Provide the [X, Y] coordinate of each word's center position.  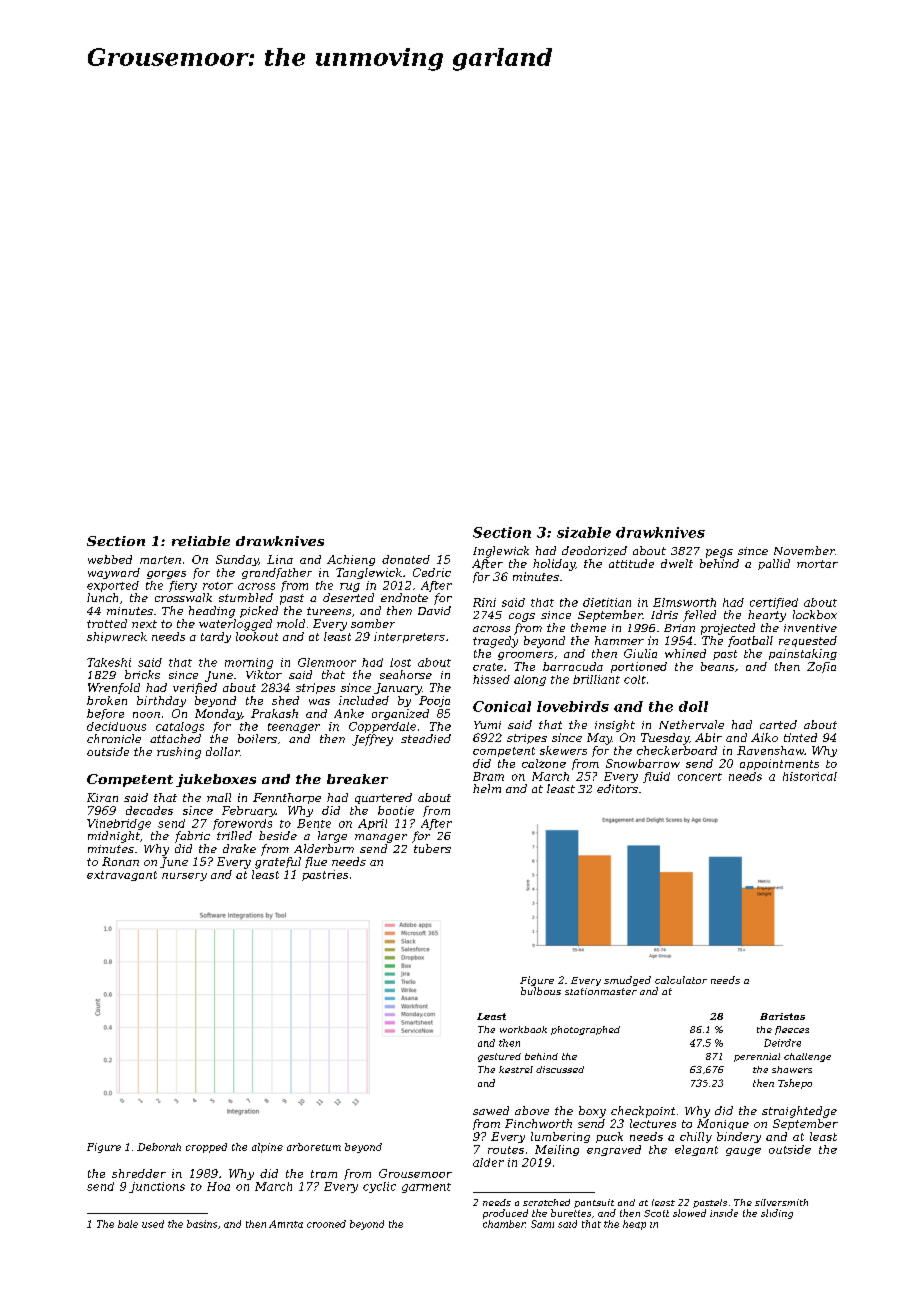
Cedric [432, 572]
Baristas [782, 1016]
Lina [280, 559]
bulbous [541, 991]
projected [728, 629]
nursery [184, 877]
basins [202, 1224]
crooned [326, 1224]
